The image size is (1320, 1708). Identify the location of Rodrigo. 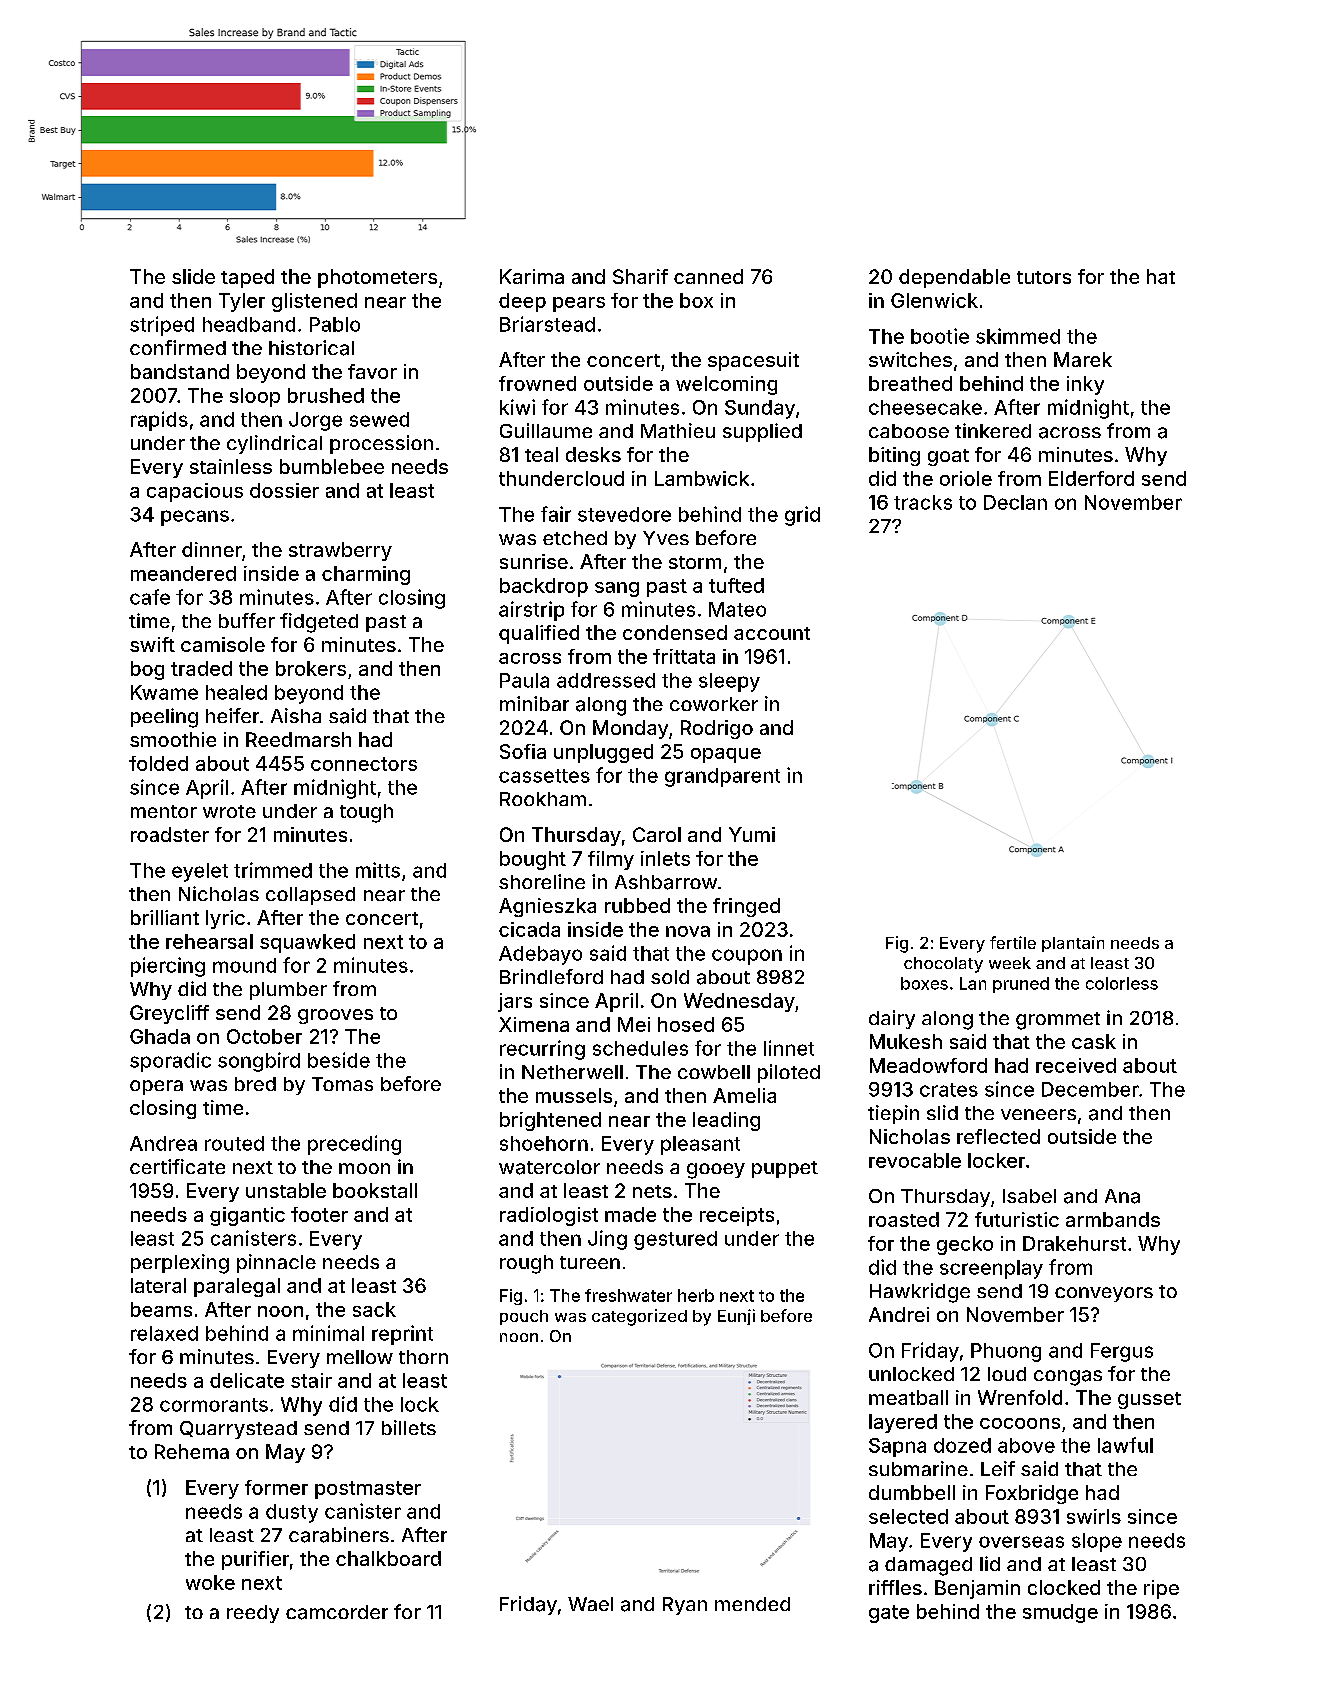
(717, 729).
